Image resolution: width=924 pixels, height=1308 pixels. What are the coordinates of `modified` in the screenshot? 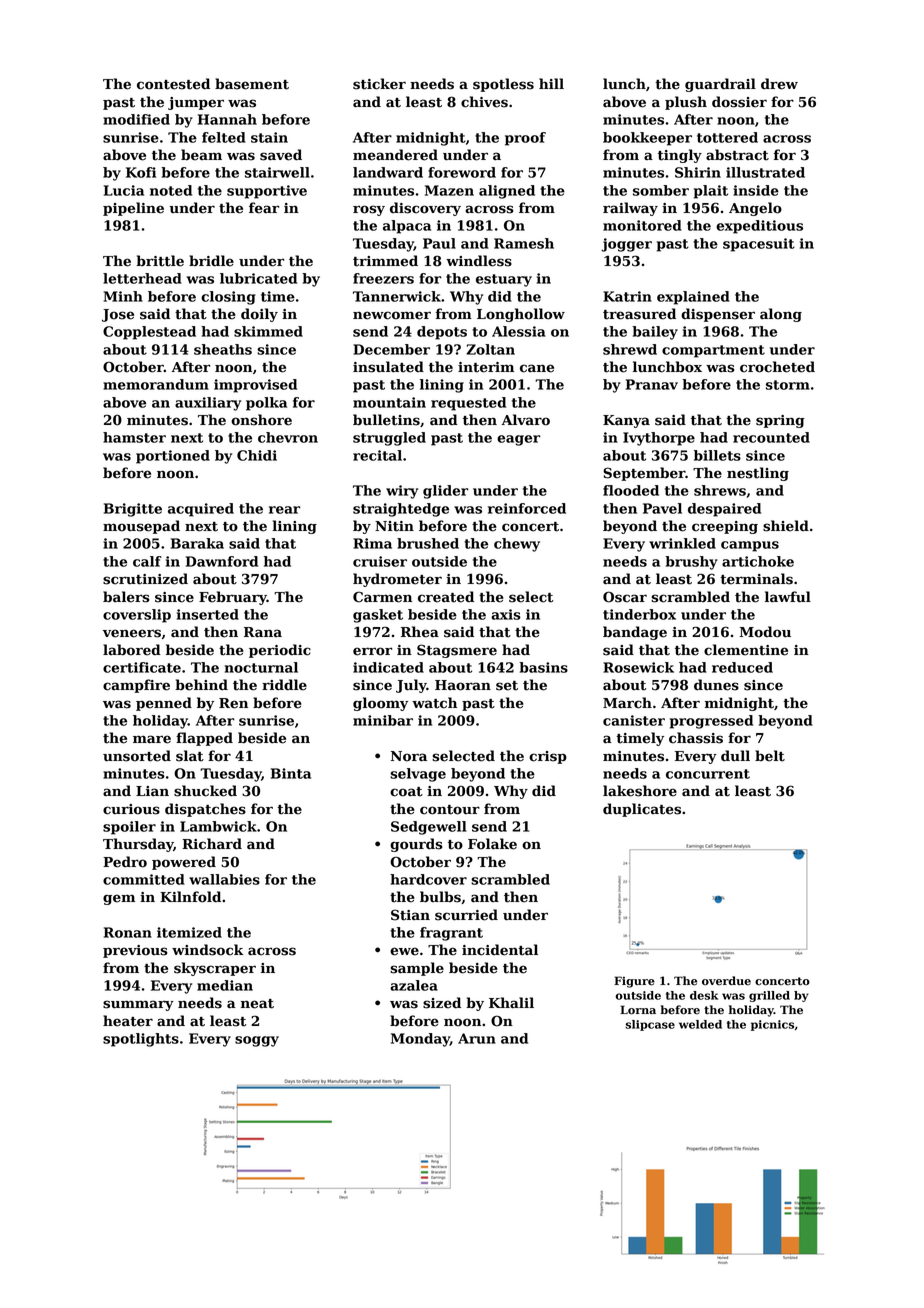 It's located at (136, 119).
